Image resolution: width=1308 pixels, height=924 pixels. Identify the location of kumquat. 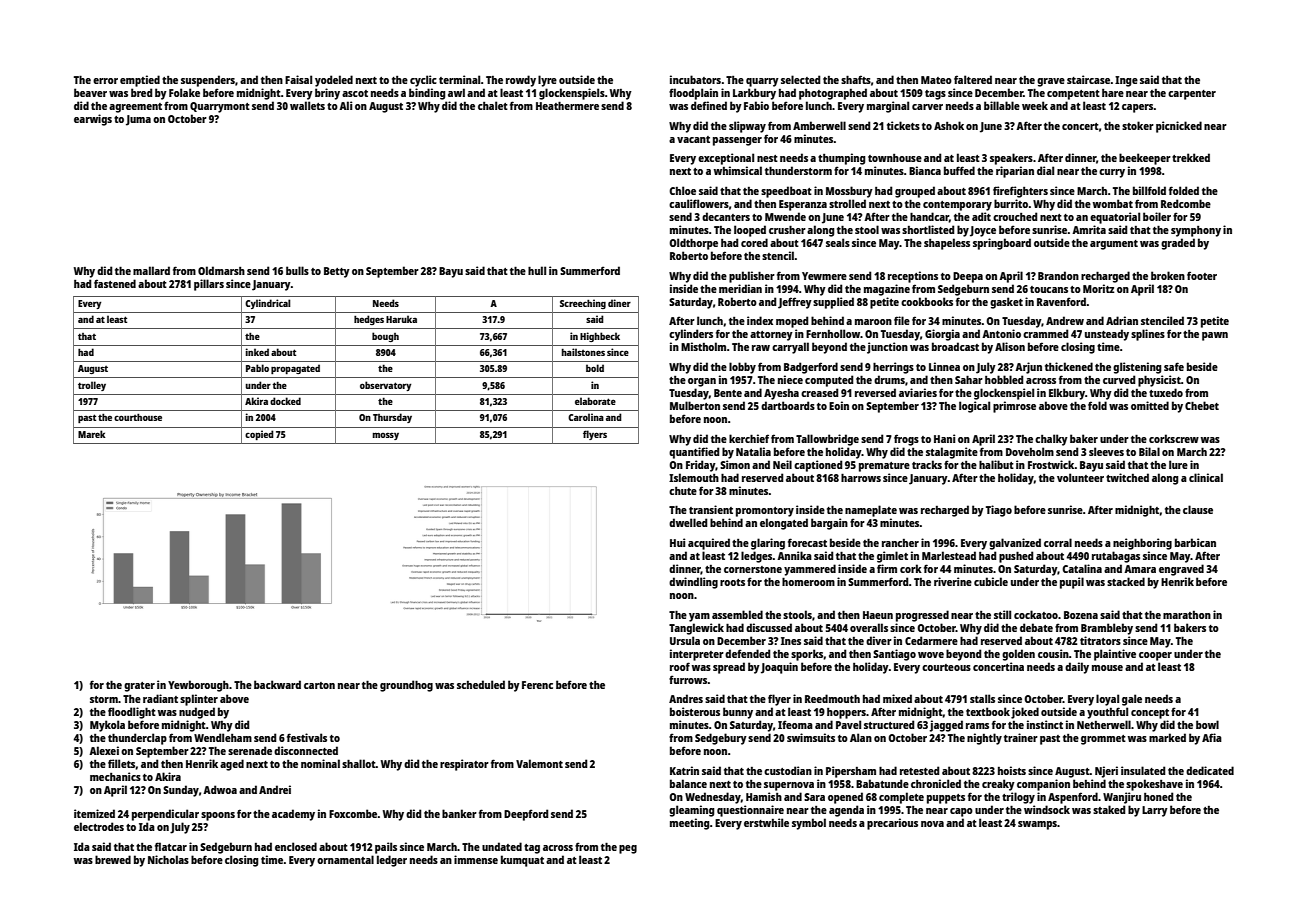
(522, 861).
